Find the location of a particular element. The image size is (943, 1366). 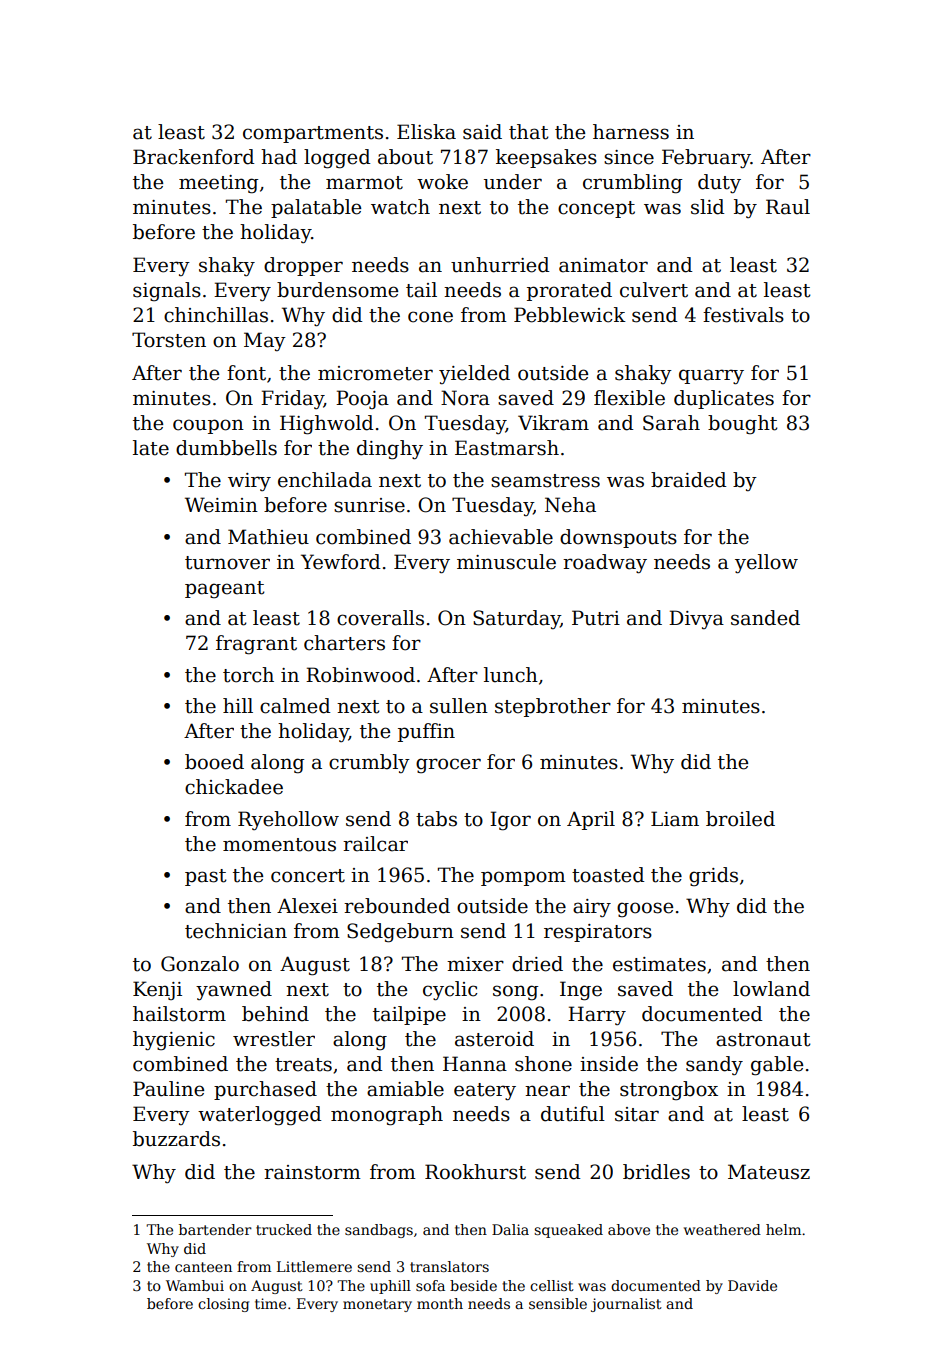

Putri is located at coordinates (596, 618).
